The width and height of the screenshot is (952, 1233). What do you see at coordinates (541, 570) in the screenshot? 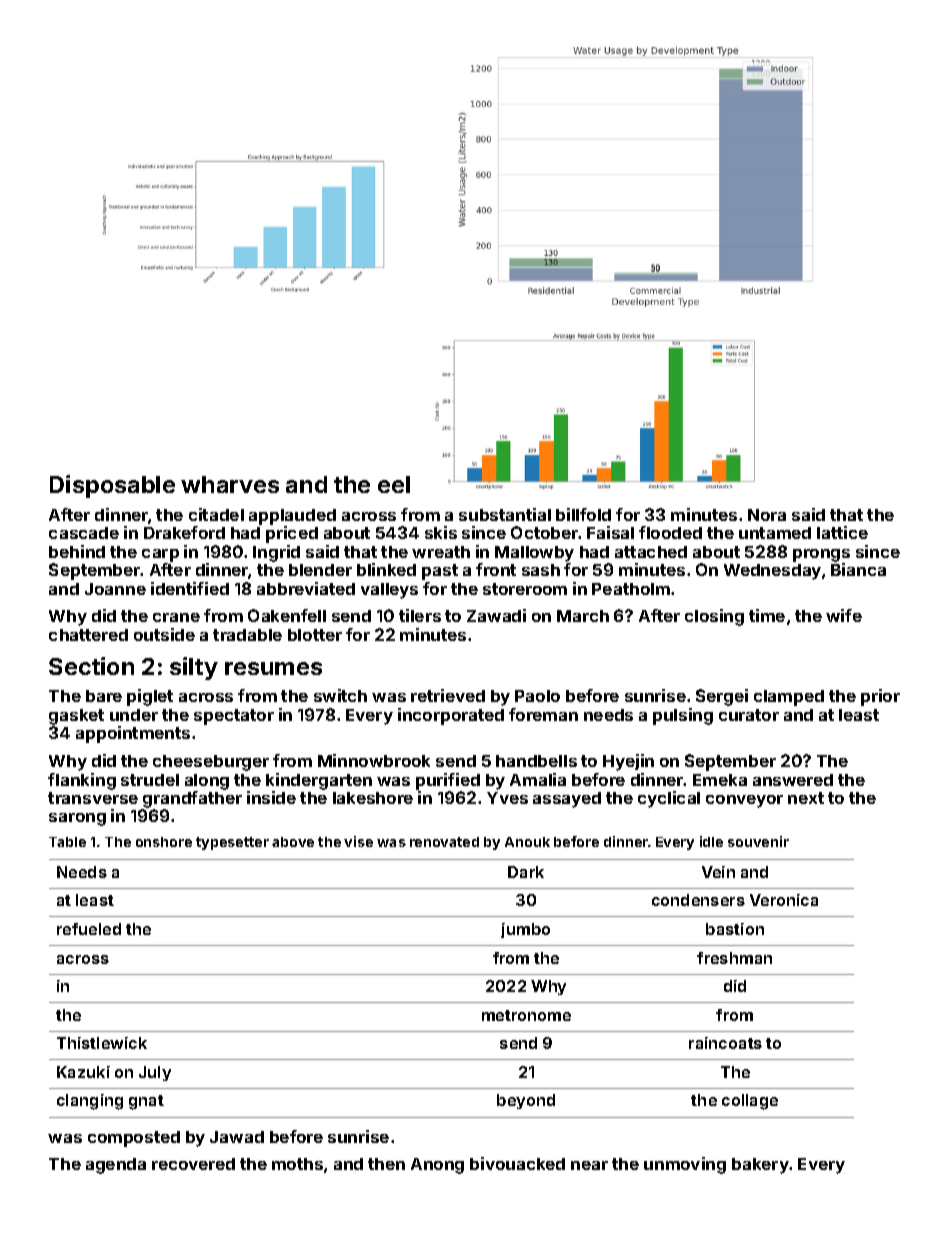
I see `sash` at bounding box center [541, 570].
